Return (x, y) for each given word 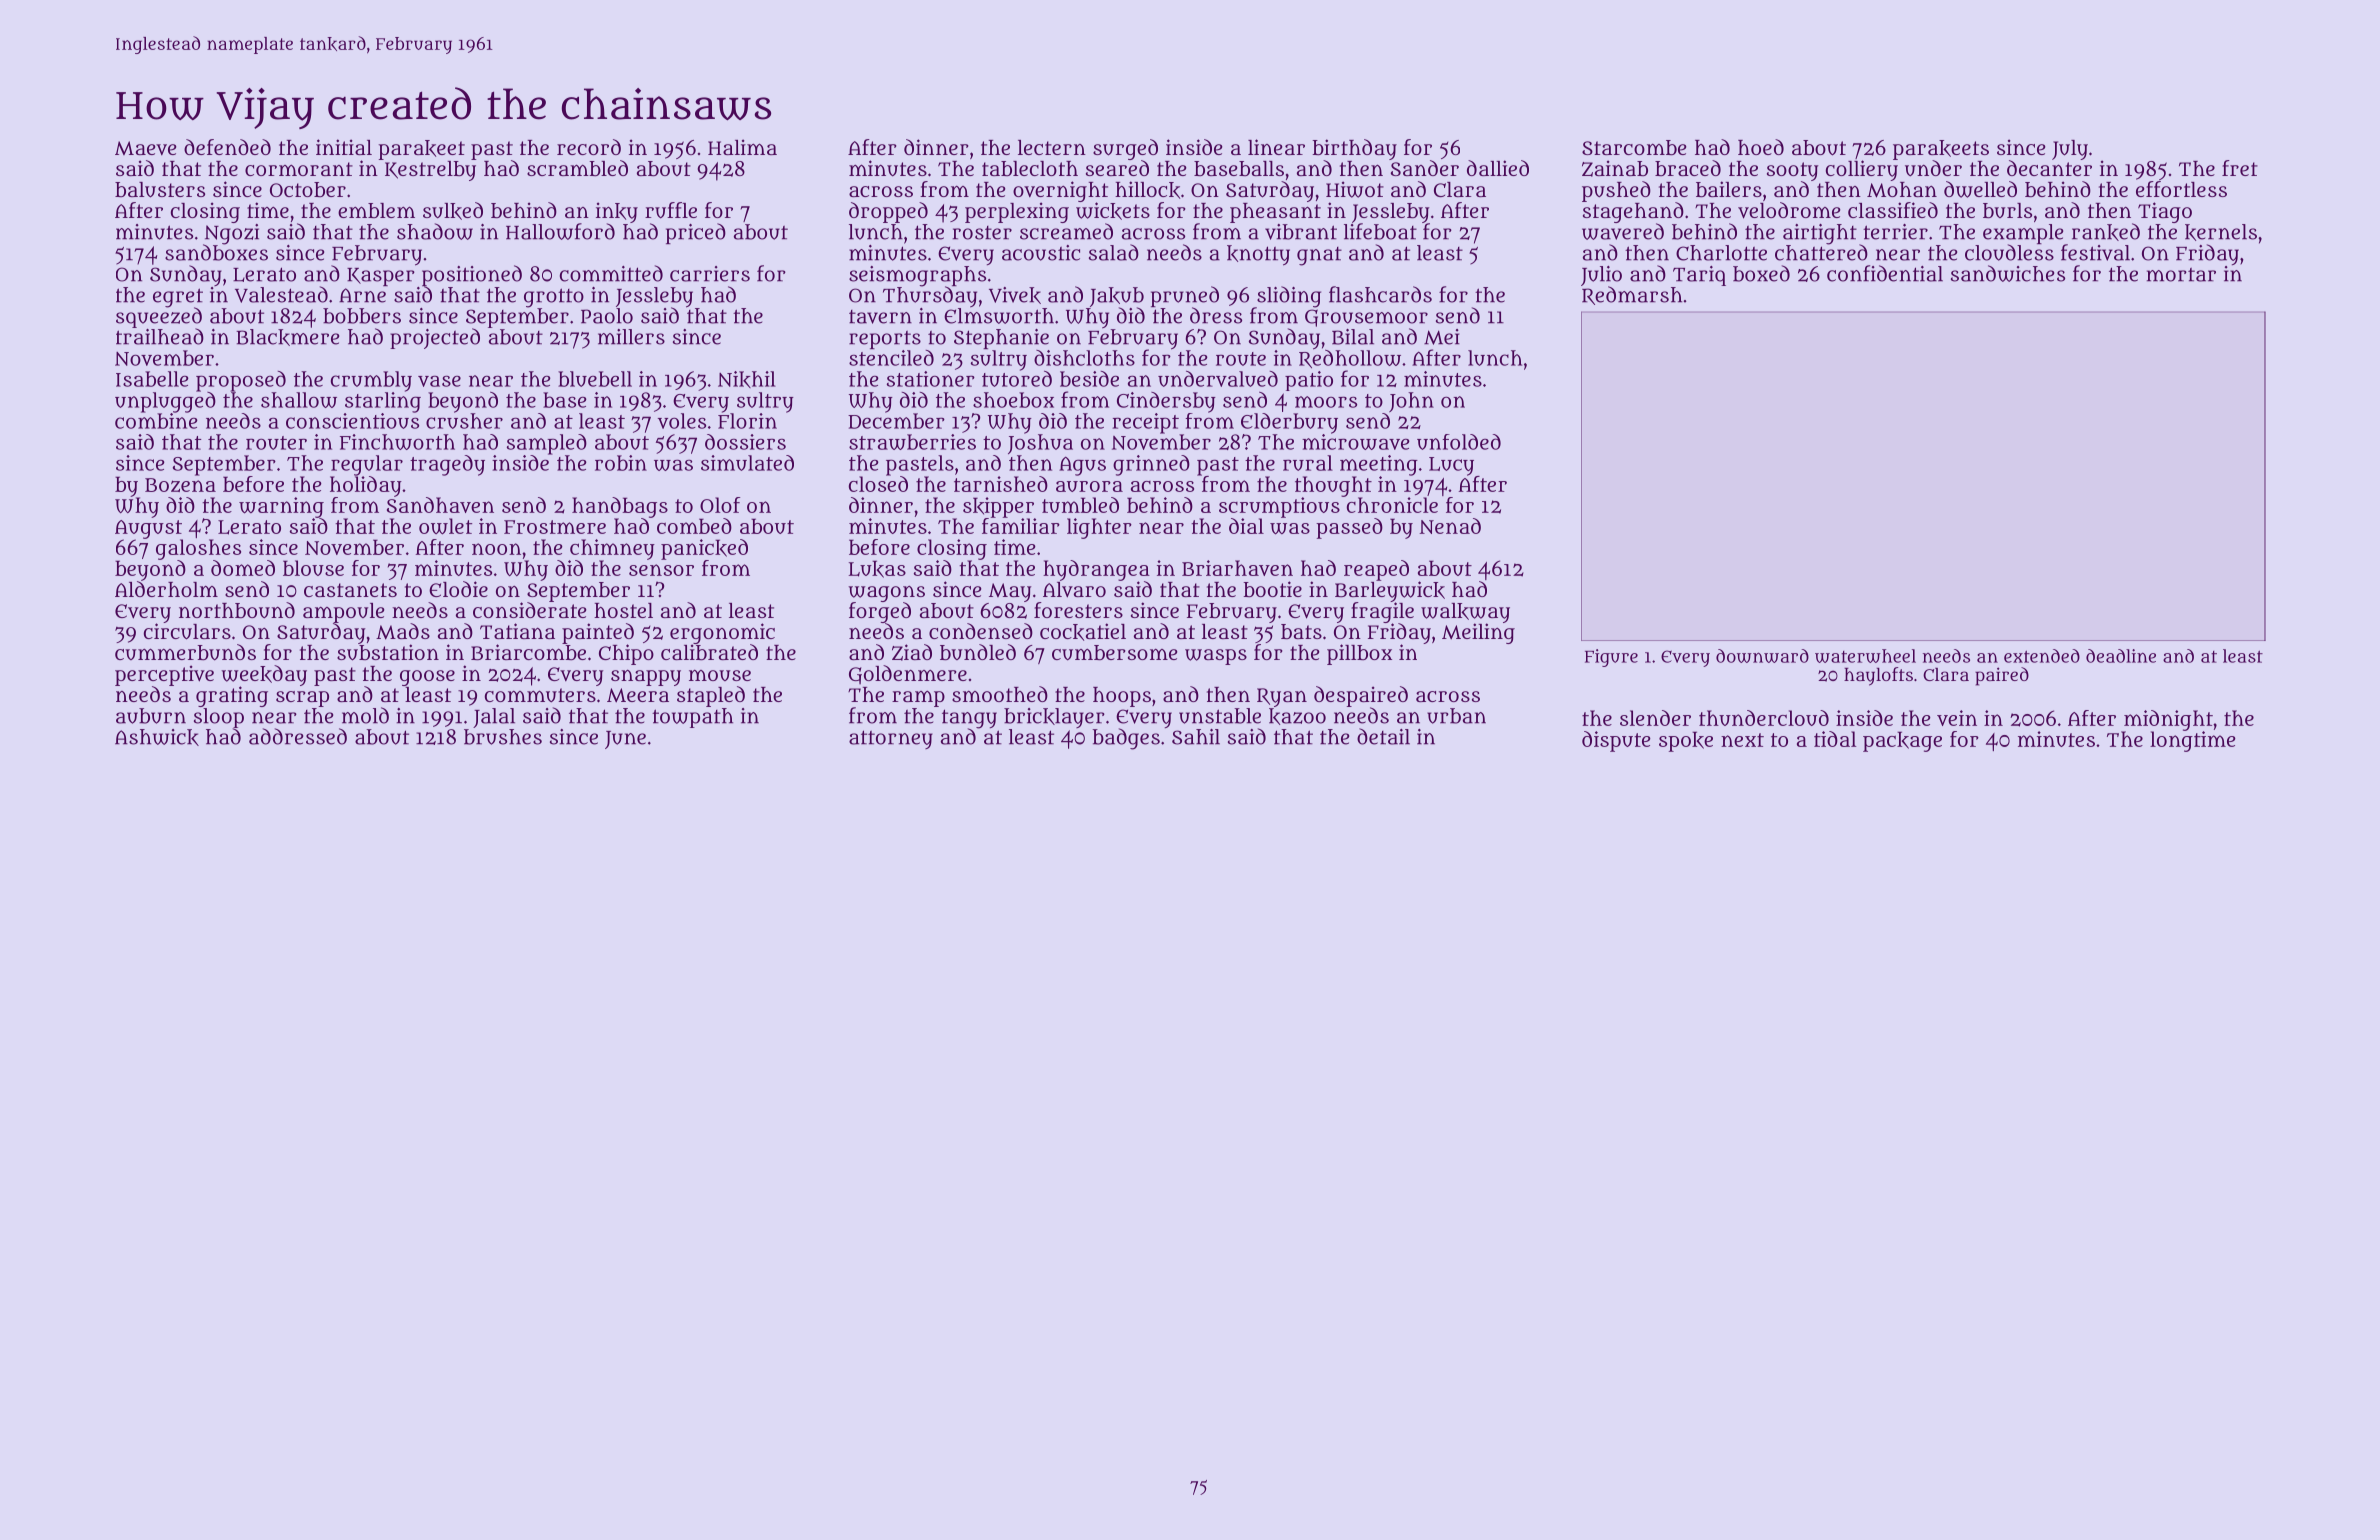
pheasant (1275, 213)
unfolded (1459, 442)
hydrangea (1096, 570)
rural (1308, 463)
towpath (692, 718)
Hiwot (1355, 189)
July (2070, 150)
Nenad (1450, 526)
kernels (2221, 232)
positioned (472, 275)
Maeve (146, 148)
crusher (464, 421)
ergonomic (722, 633)
